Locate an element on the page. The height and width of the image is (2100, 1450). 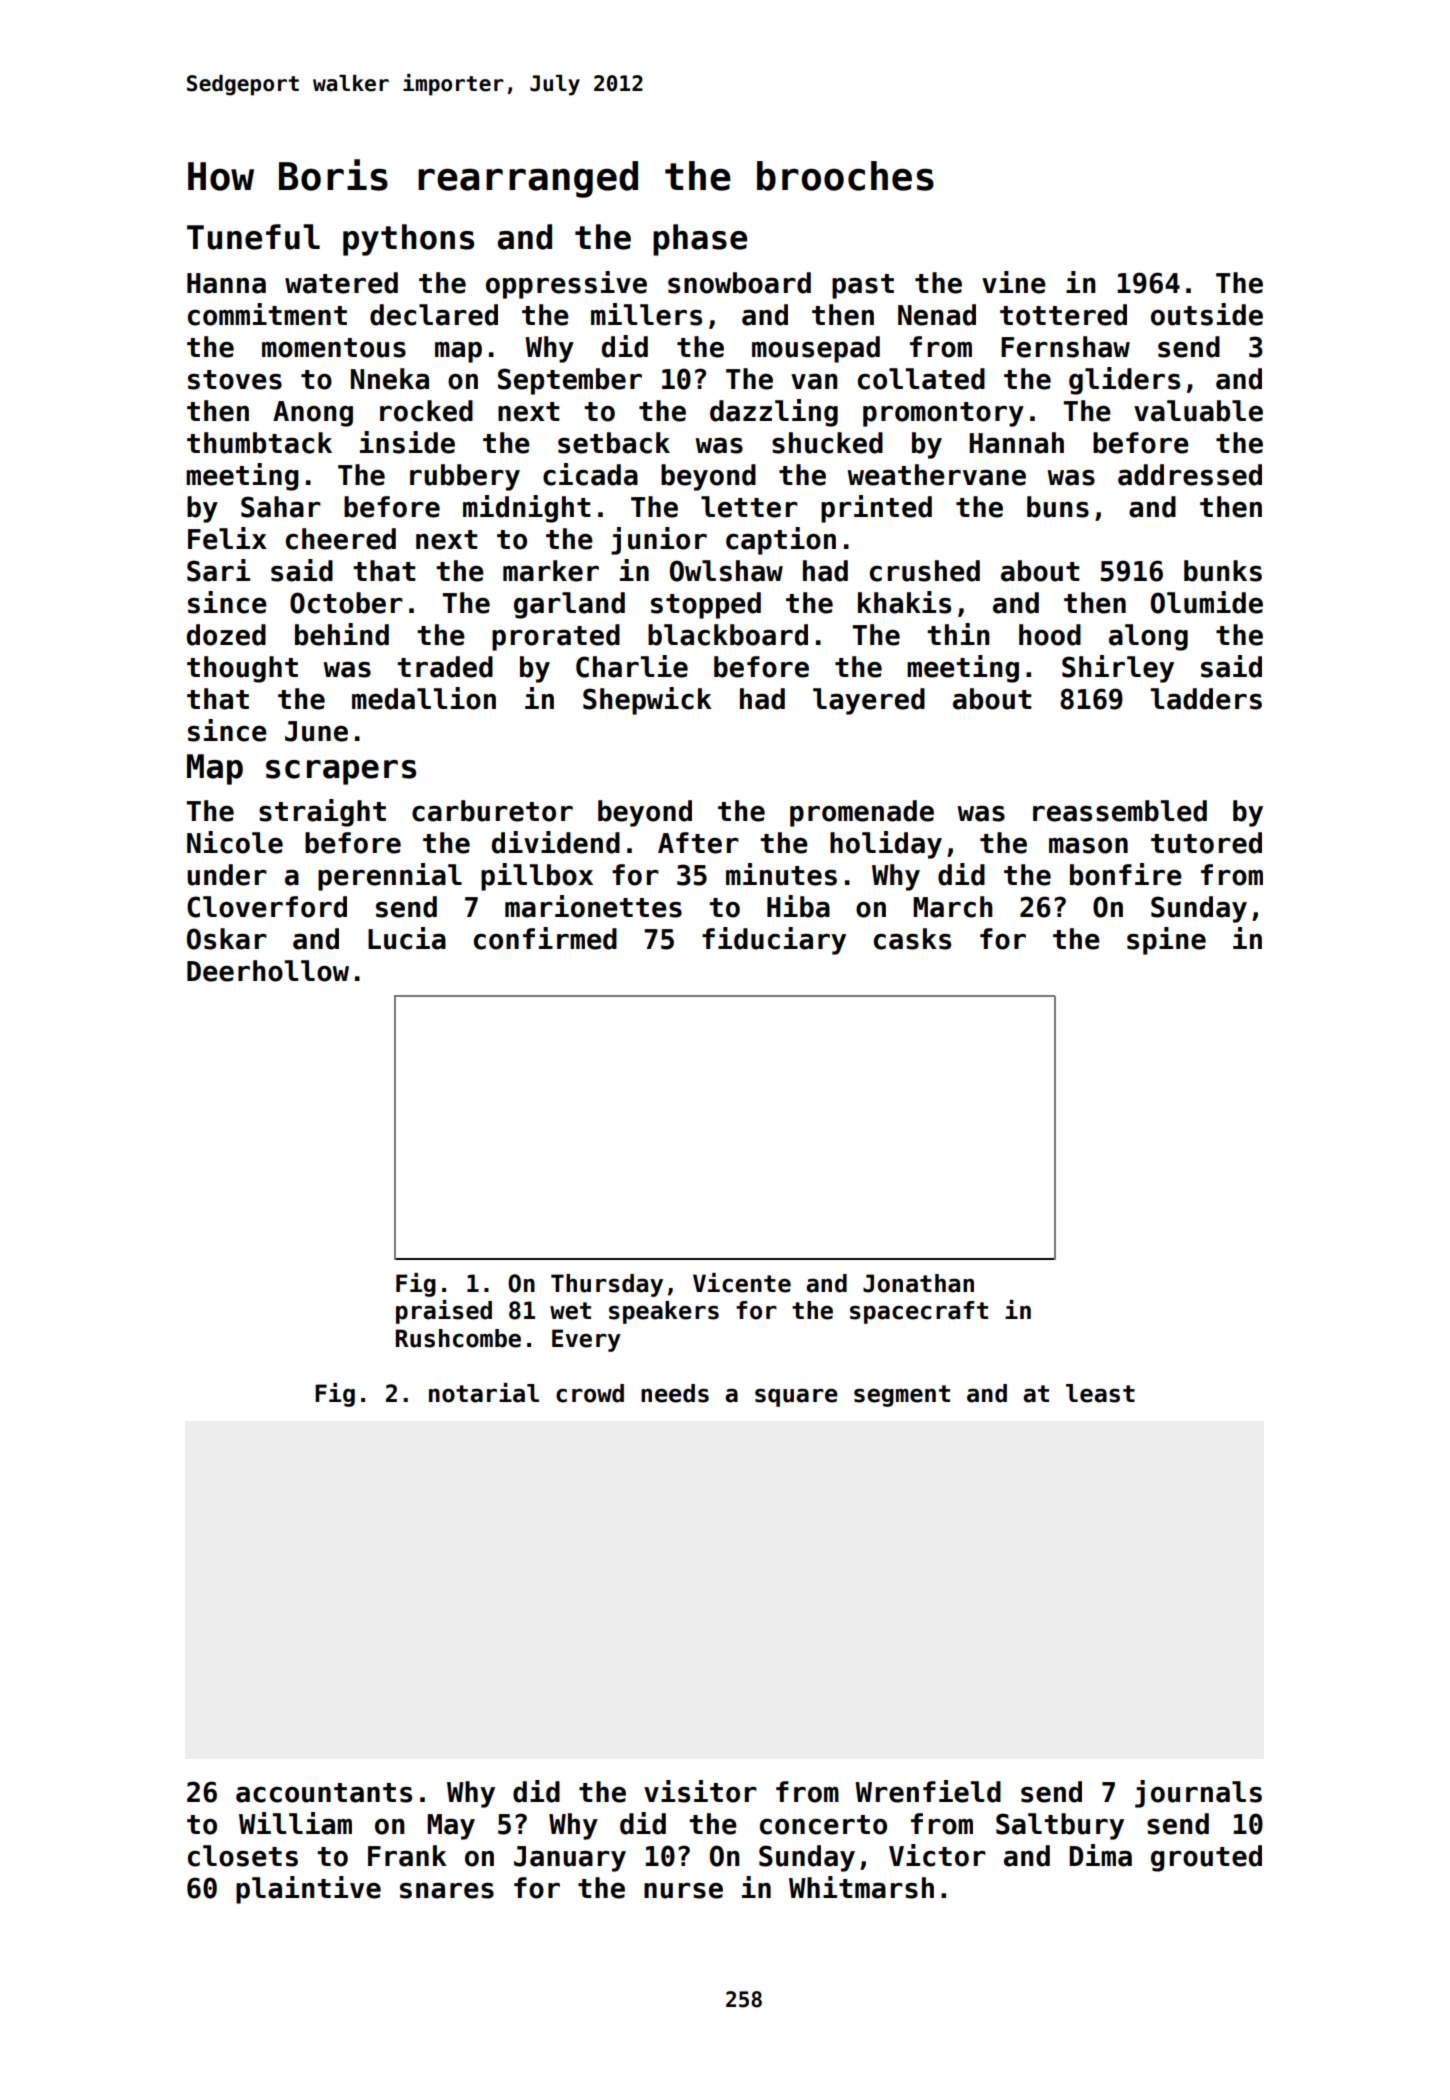
phase is located at coordinates (700, 240).
